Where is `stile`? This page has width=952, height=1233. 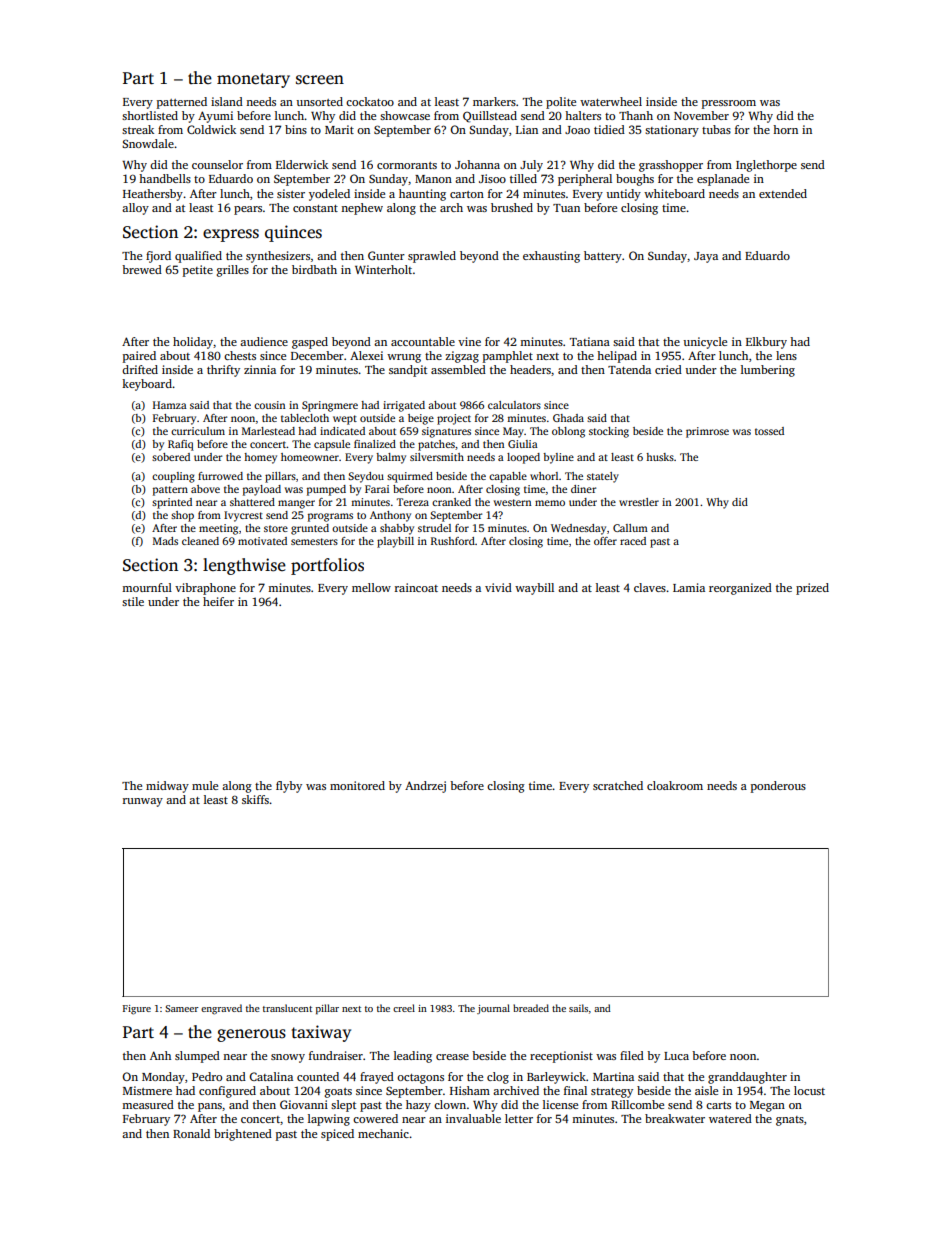 stile is located at coordinates (133, 601).
